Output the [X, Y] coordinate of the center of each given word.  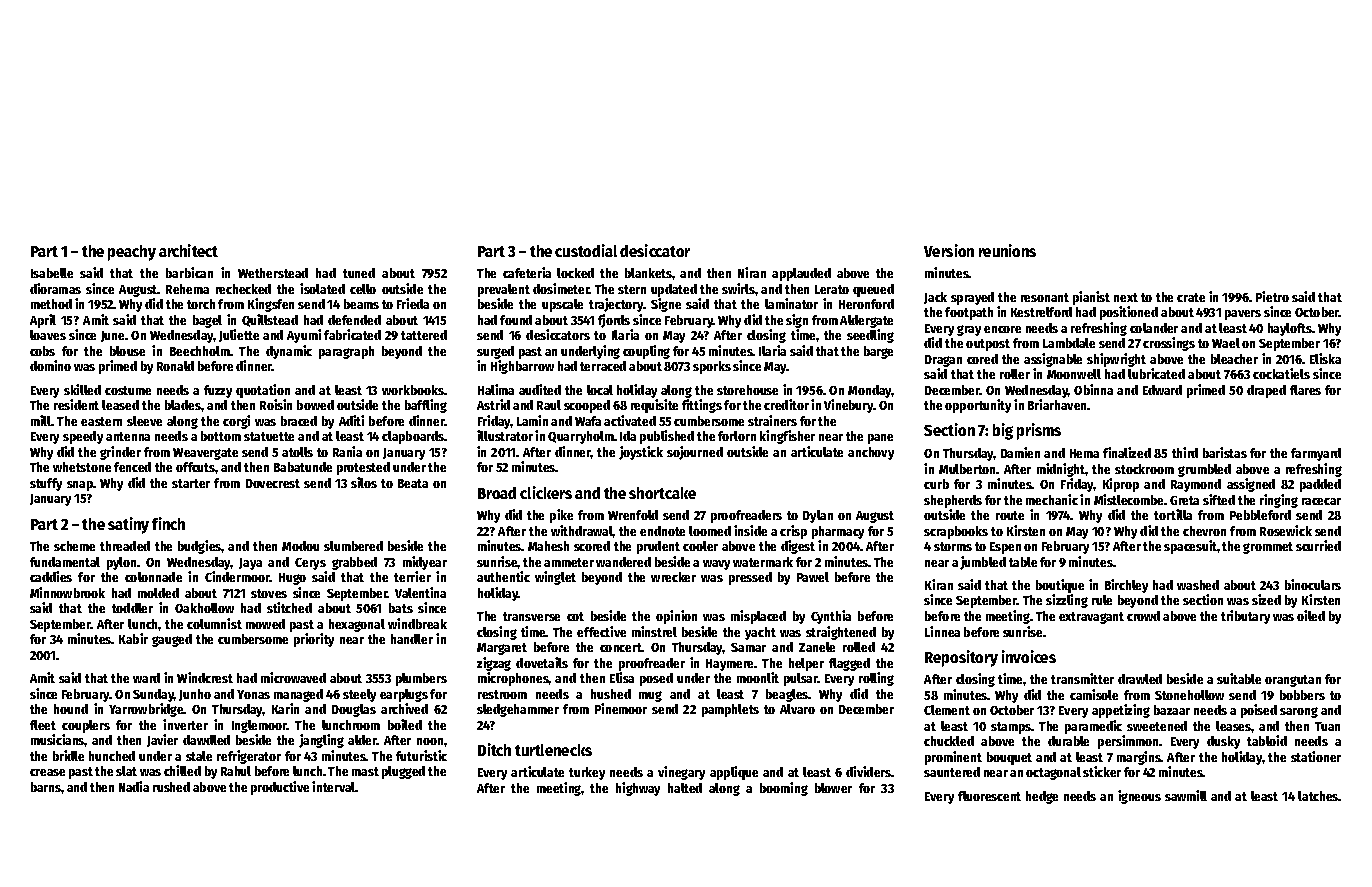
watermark [763, 562]
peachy [132, 253]
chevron [1204, 531]
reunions [1007, 250]
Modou [300, 546]
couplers [86, 726]
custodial [586, 250]
